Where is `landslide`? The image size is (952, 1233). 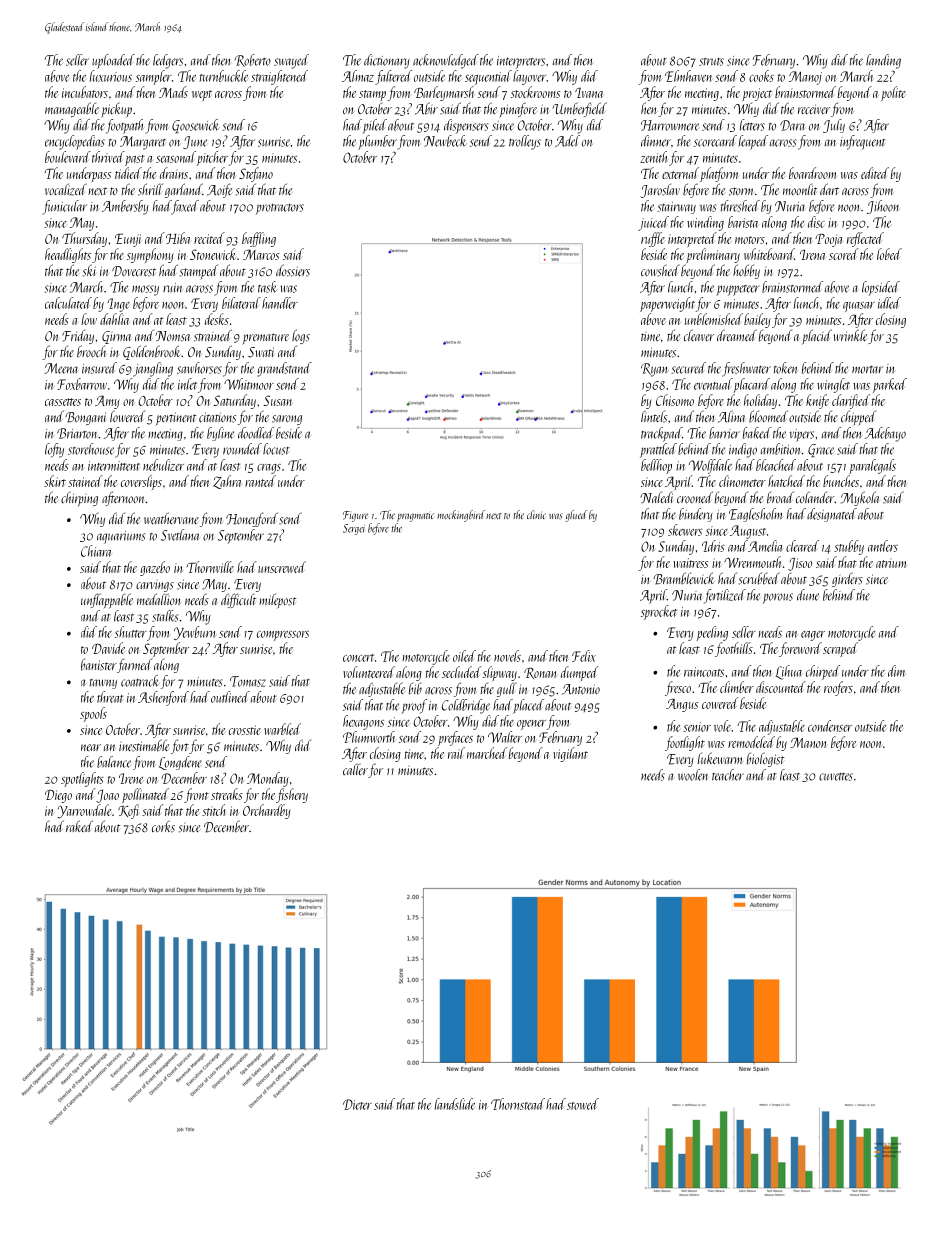
landslide is located at coordinates (455, 1104).
